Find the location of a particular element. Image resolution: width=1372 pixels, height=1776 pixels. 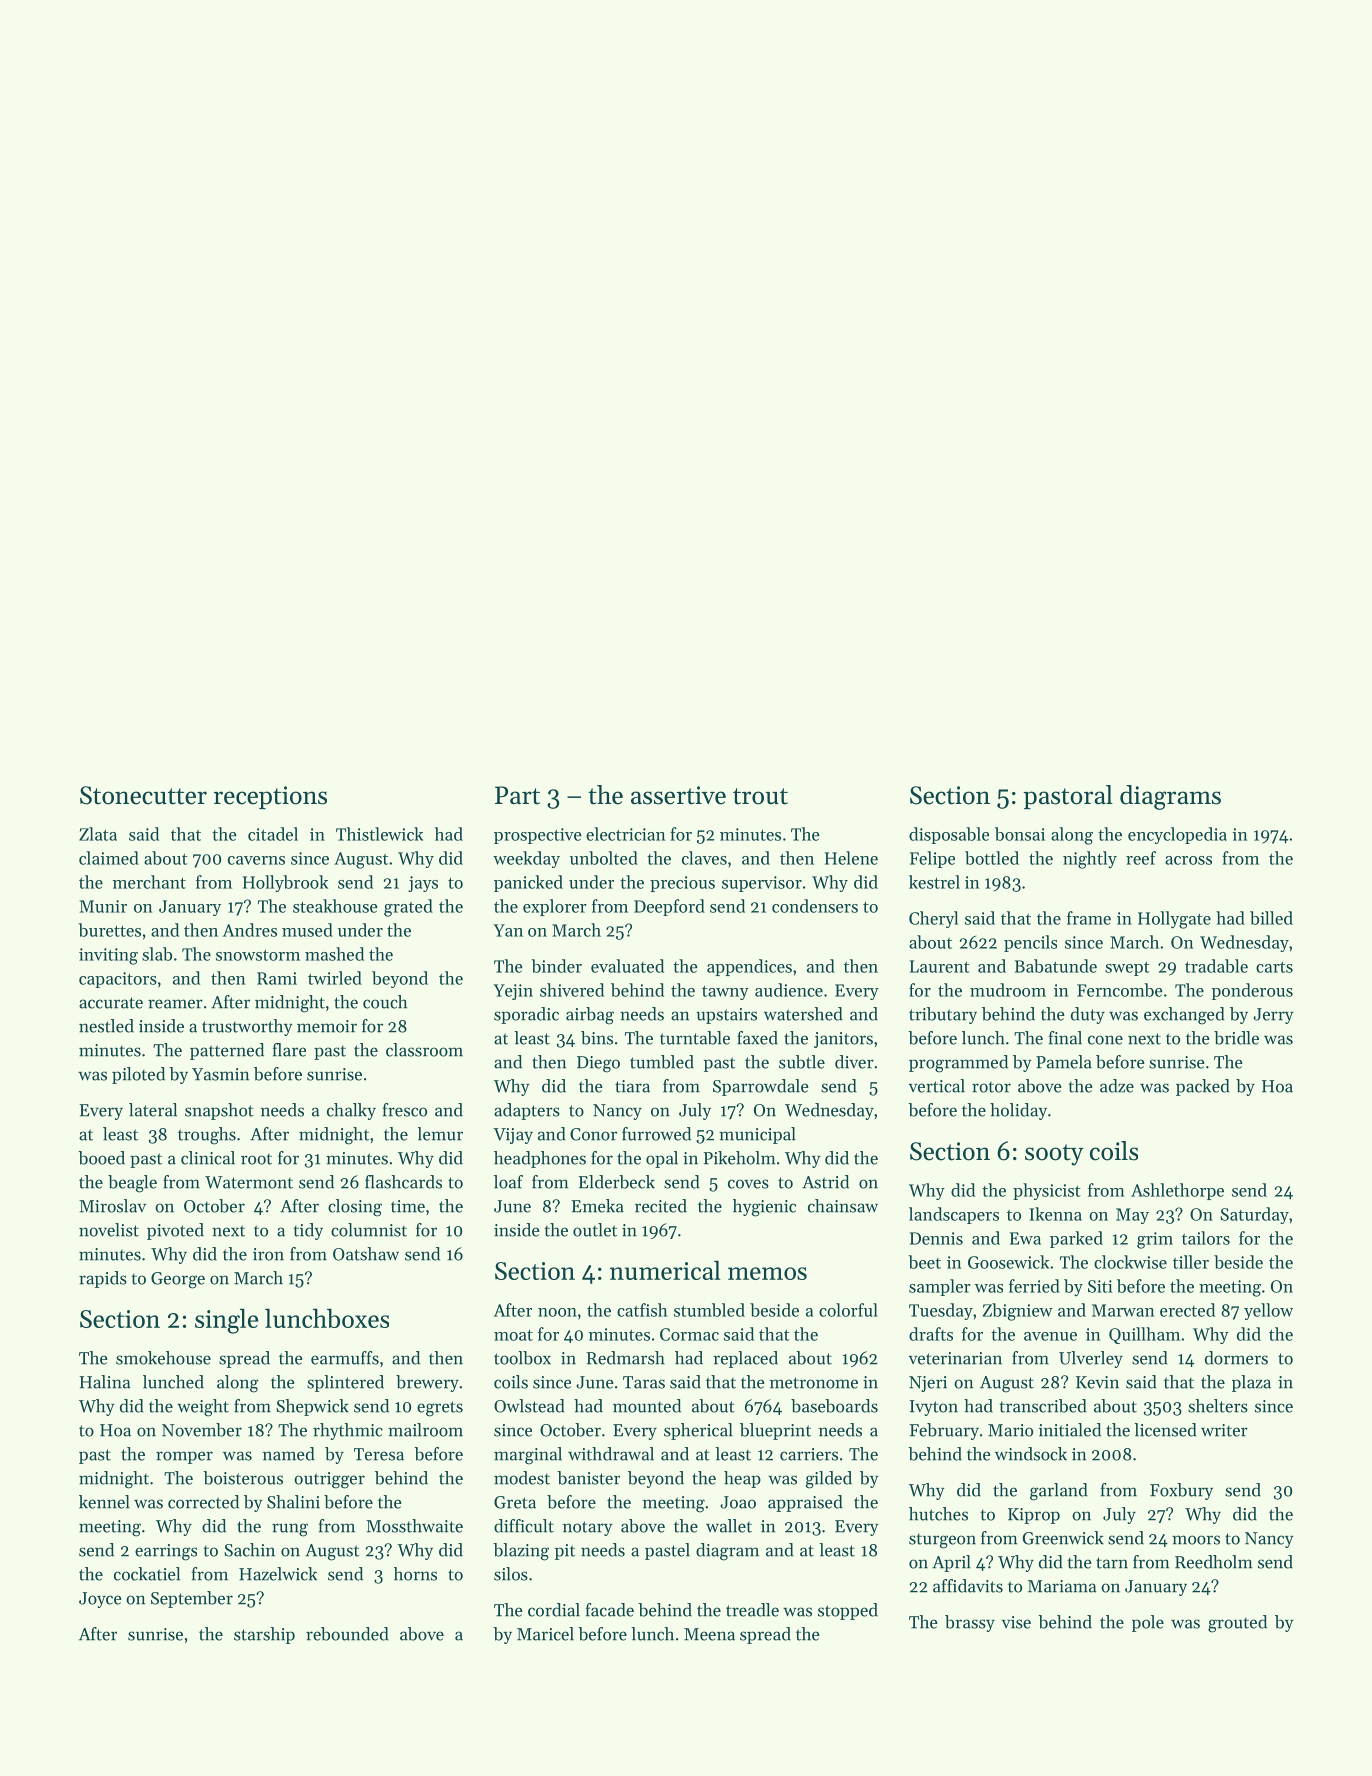

frame is located at coordinates (1089, 918).
